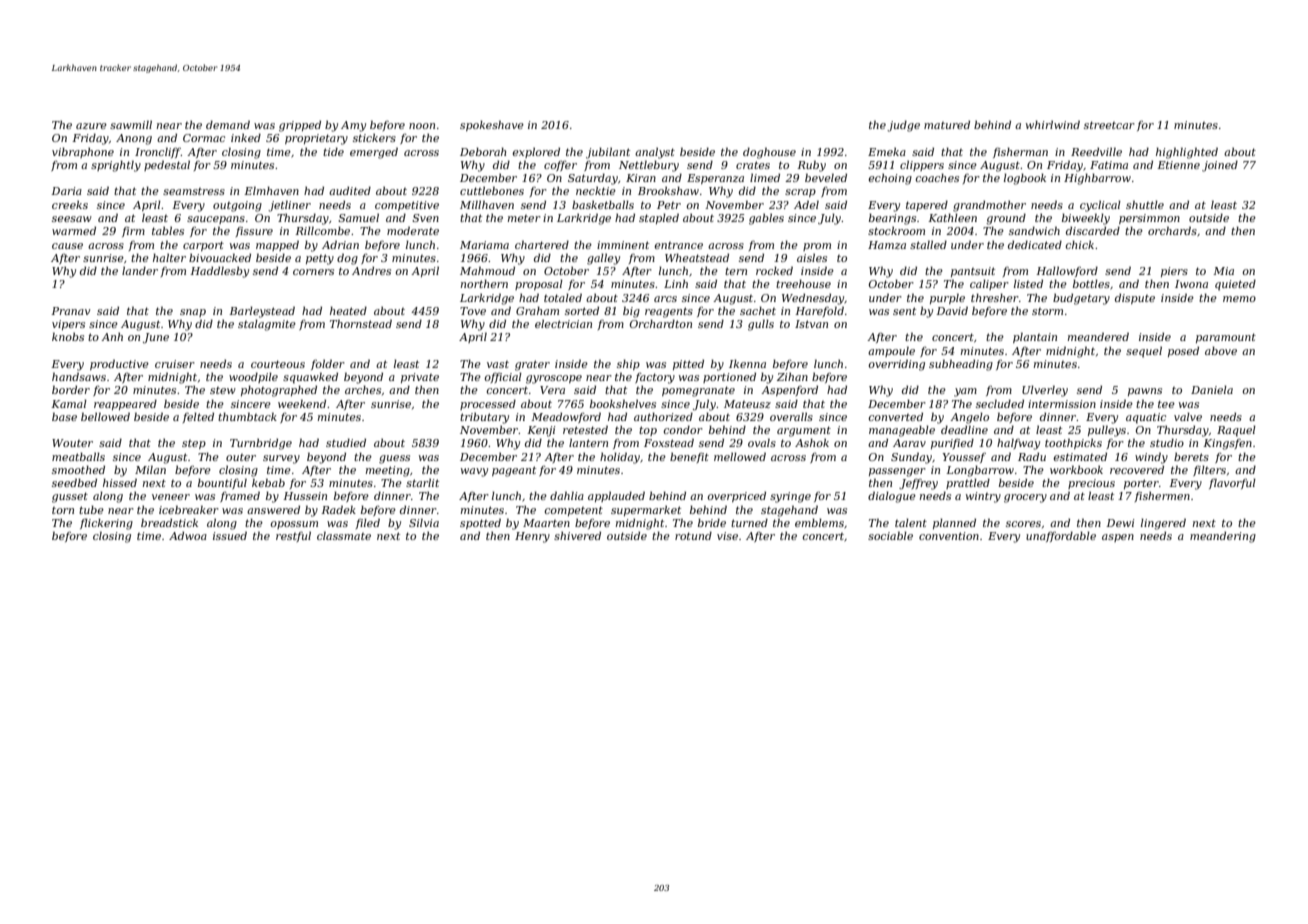  I want to click on cause, so click(67, 246).
